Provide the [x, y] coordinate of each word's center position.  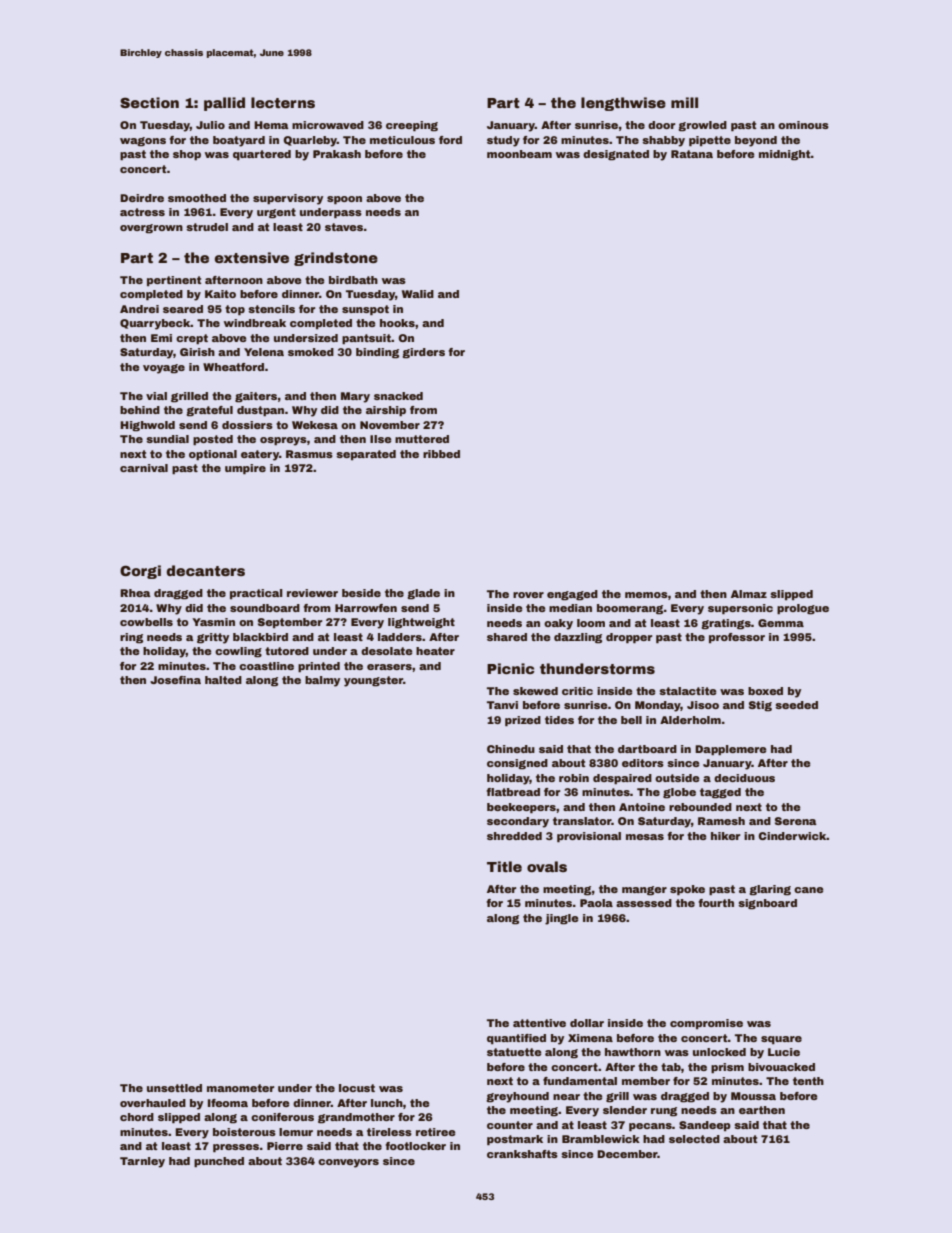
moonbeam [519, 154]
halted [223, 680]
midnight [785, 155]
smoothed [197, 198]
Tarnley [142, 1162]
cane [809, 890]
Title [504, 866]
